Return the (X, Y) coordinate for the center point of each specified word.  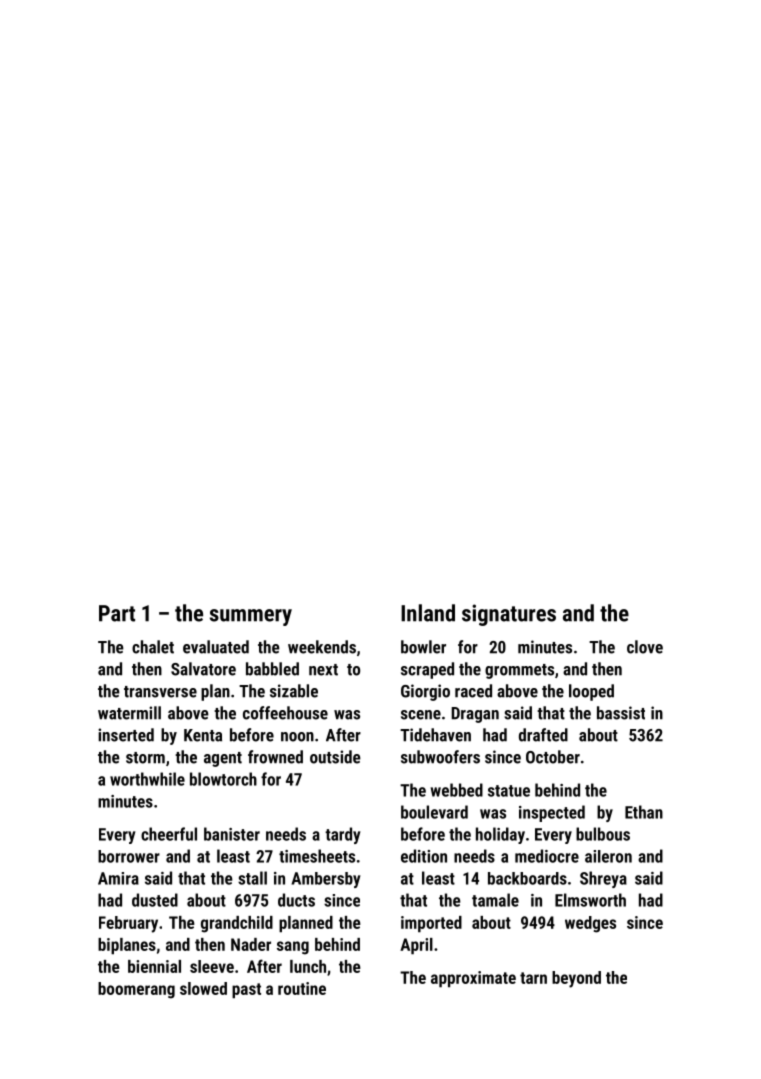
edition (424, 856)
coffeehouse (285, 713)
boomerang (136, 990)
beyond (576, 979)
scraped (427, 670)
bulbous (603, 834)
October (553, 757)
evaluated (216, 647)
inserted (126, 735)
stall (252, 878)
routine (302, 988)
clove (645, 647)
